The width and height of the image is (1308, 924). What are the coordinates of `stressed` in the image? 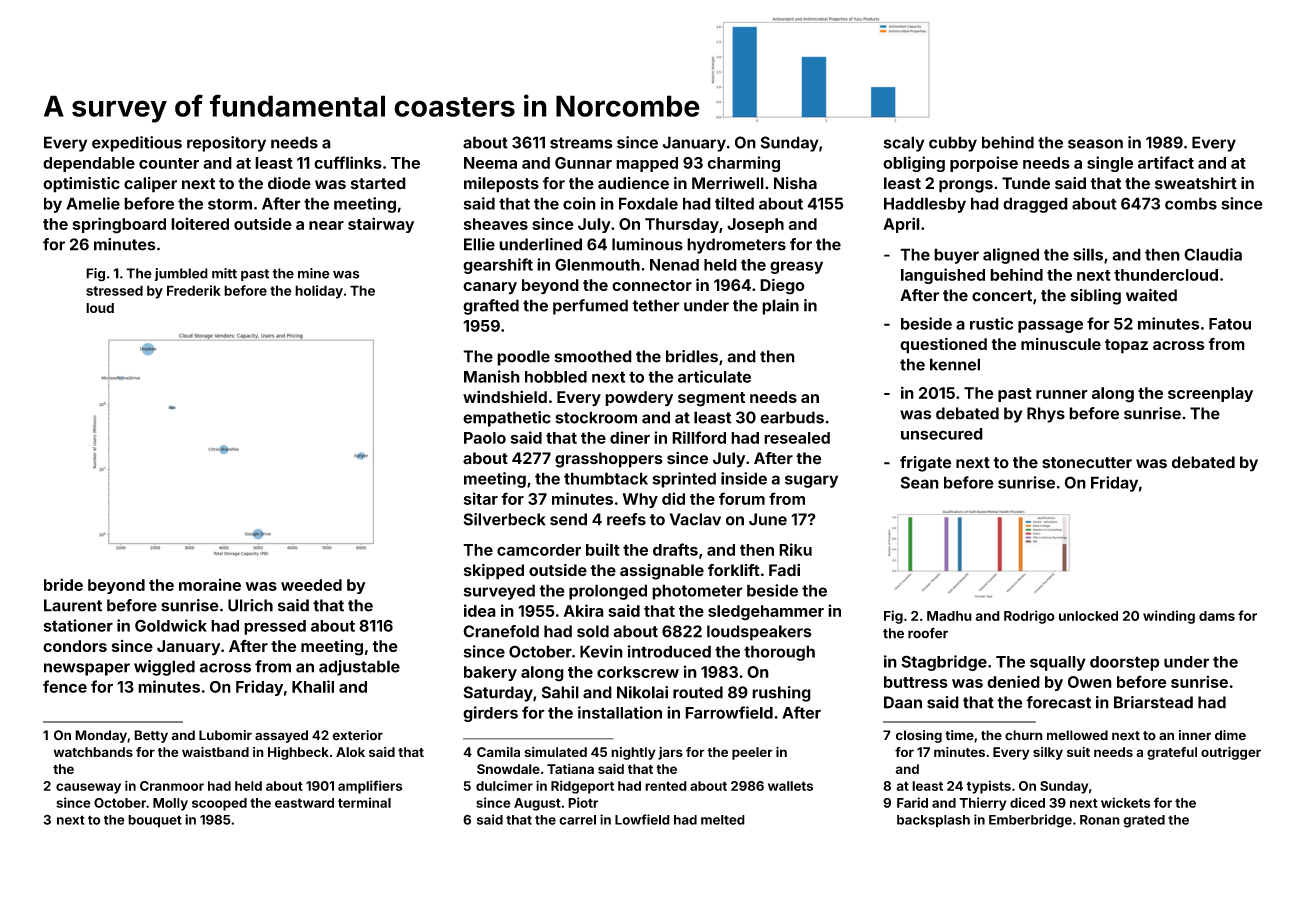 It's located at (114, 290).
